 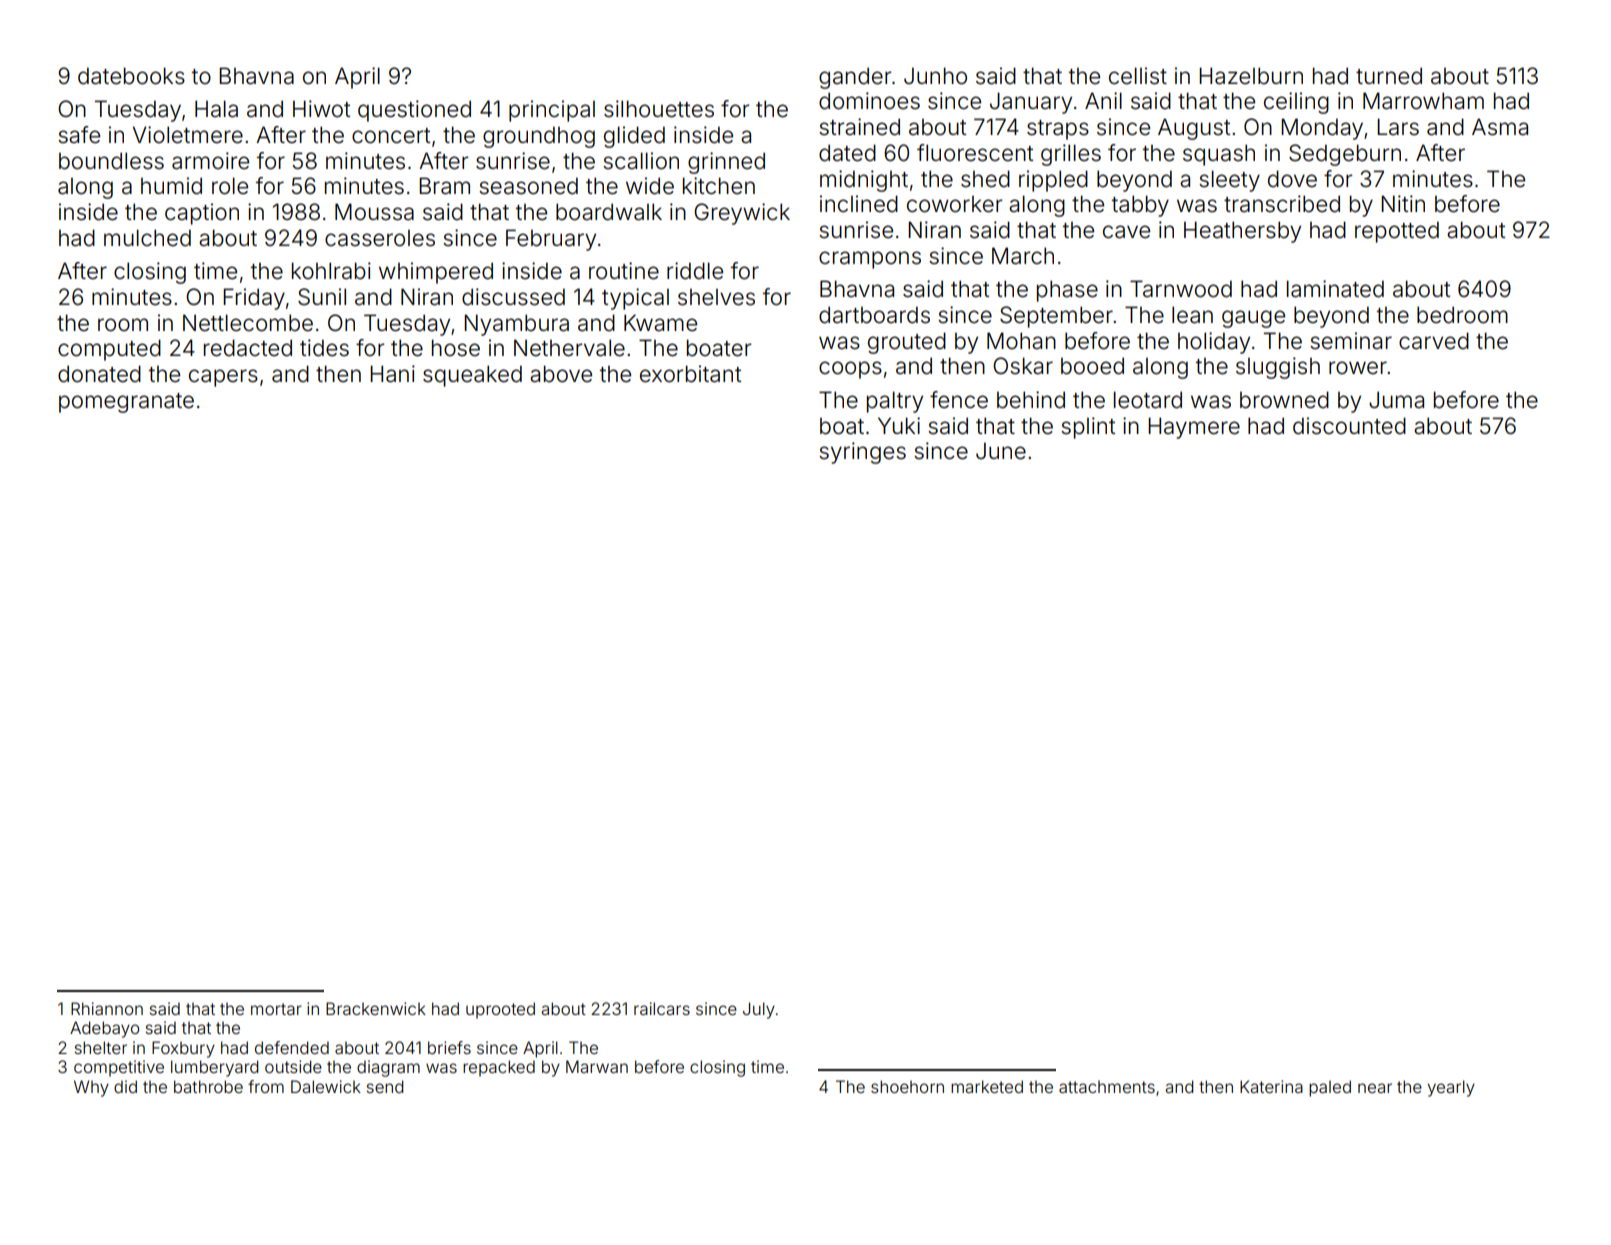 I want to click on Hazelburn, so click(x=1251, y=76).
